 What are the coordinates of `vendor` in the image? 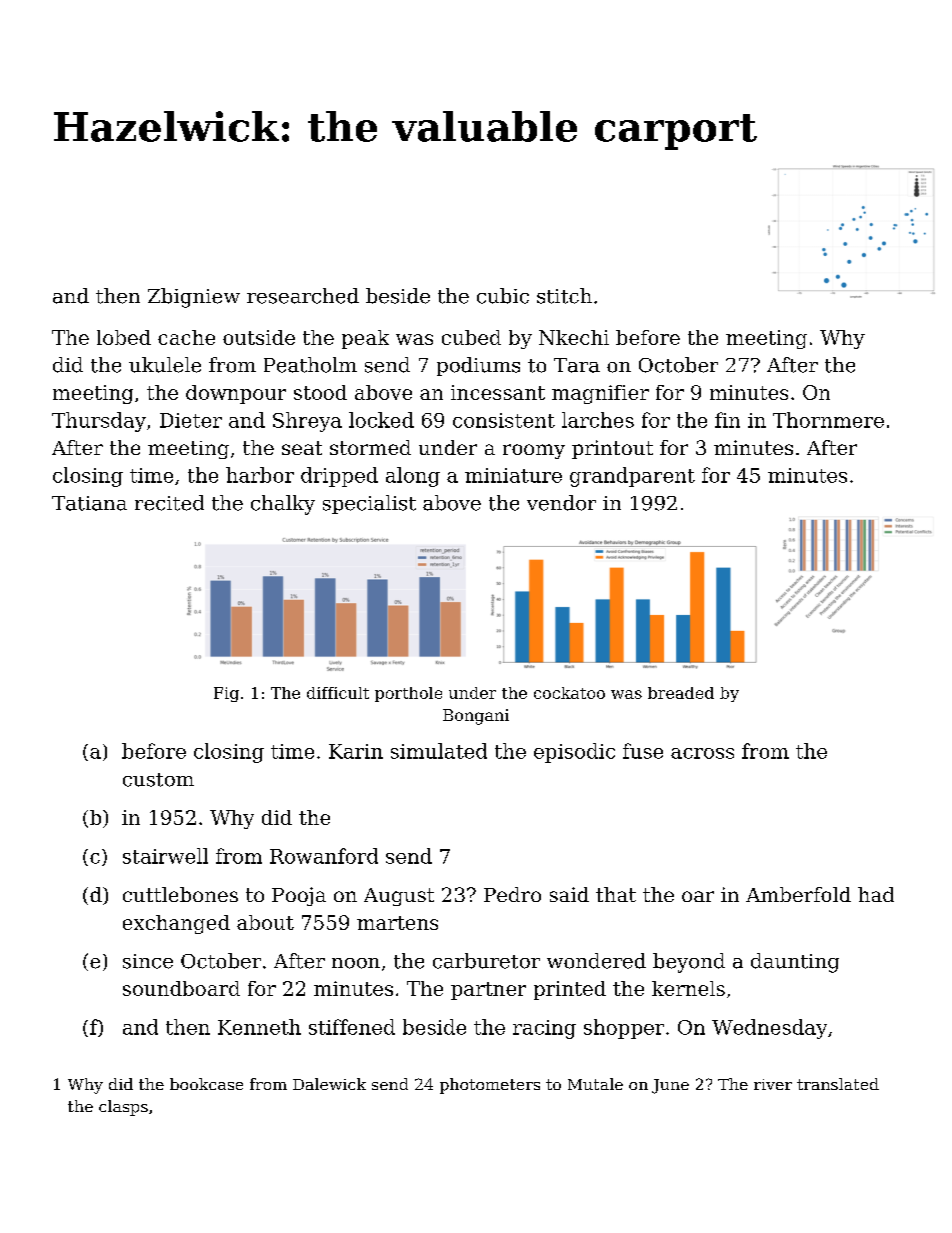 It's located at (561, 503).
